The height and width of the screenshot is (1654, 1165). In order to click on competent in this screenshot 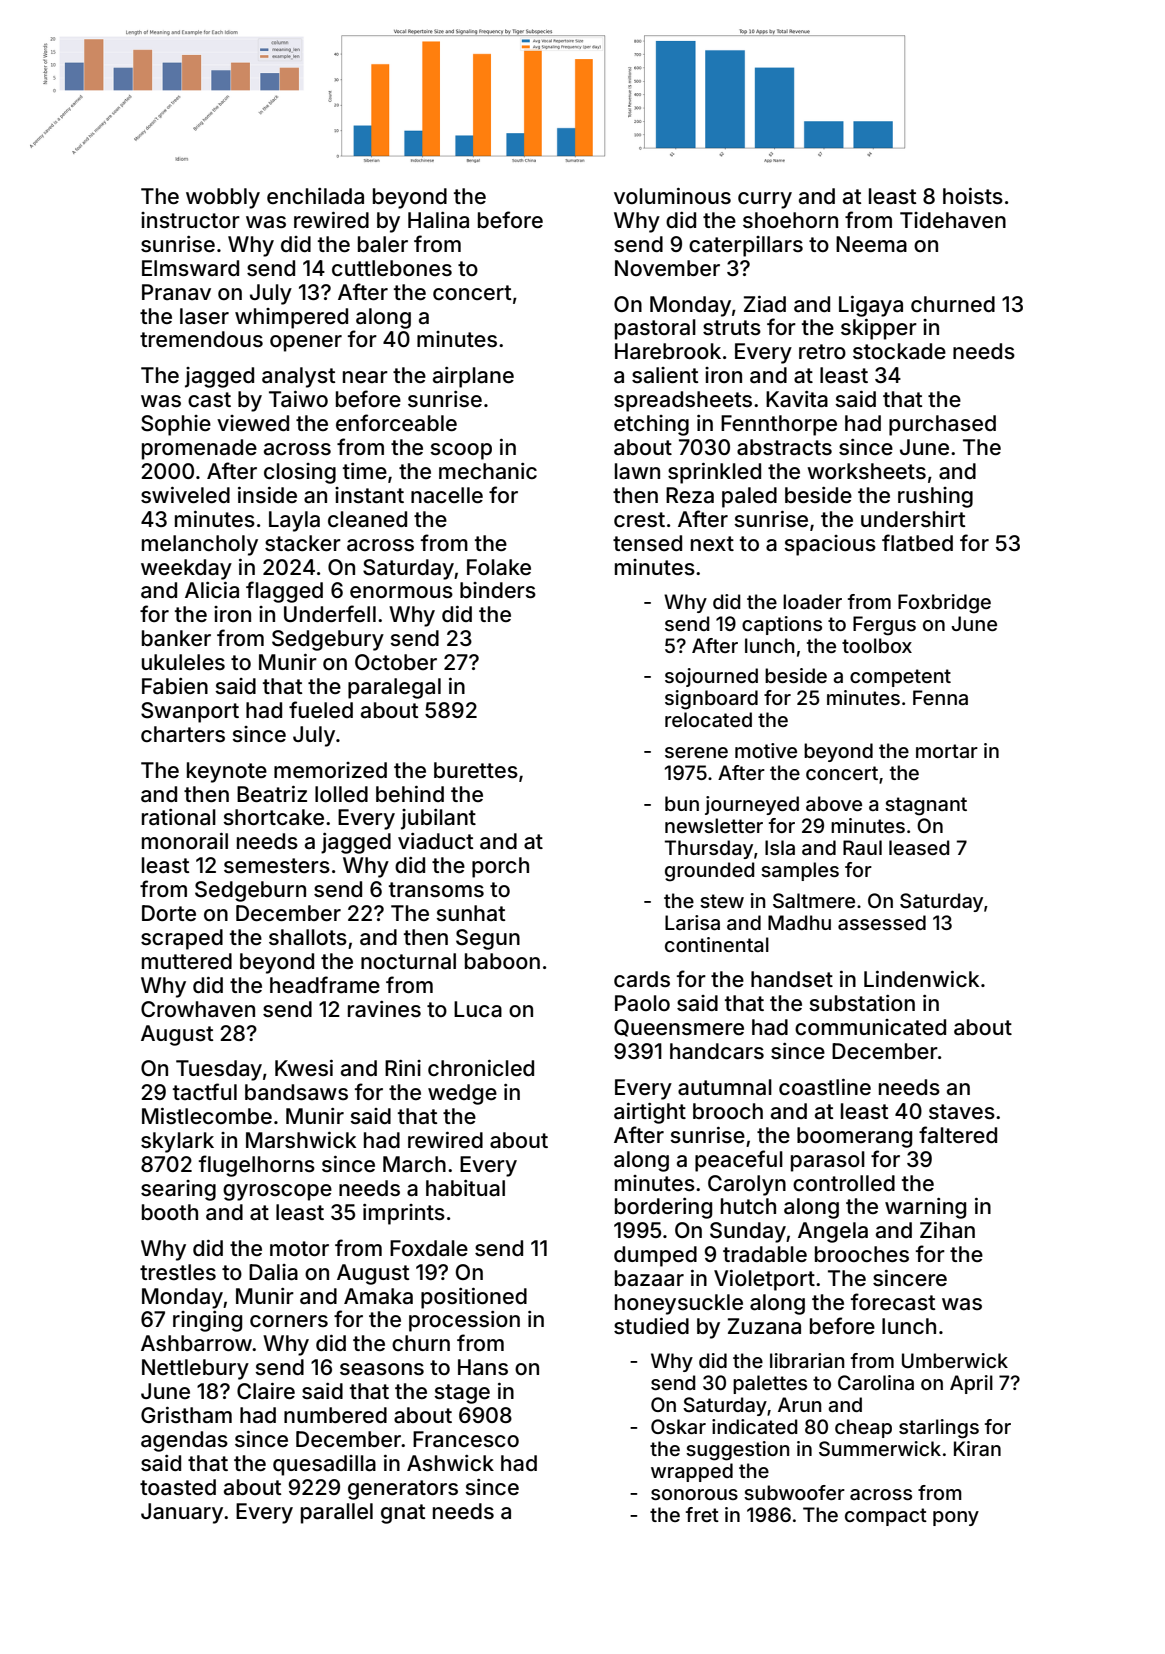, I will do `click(900, 678)`.
